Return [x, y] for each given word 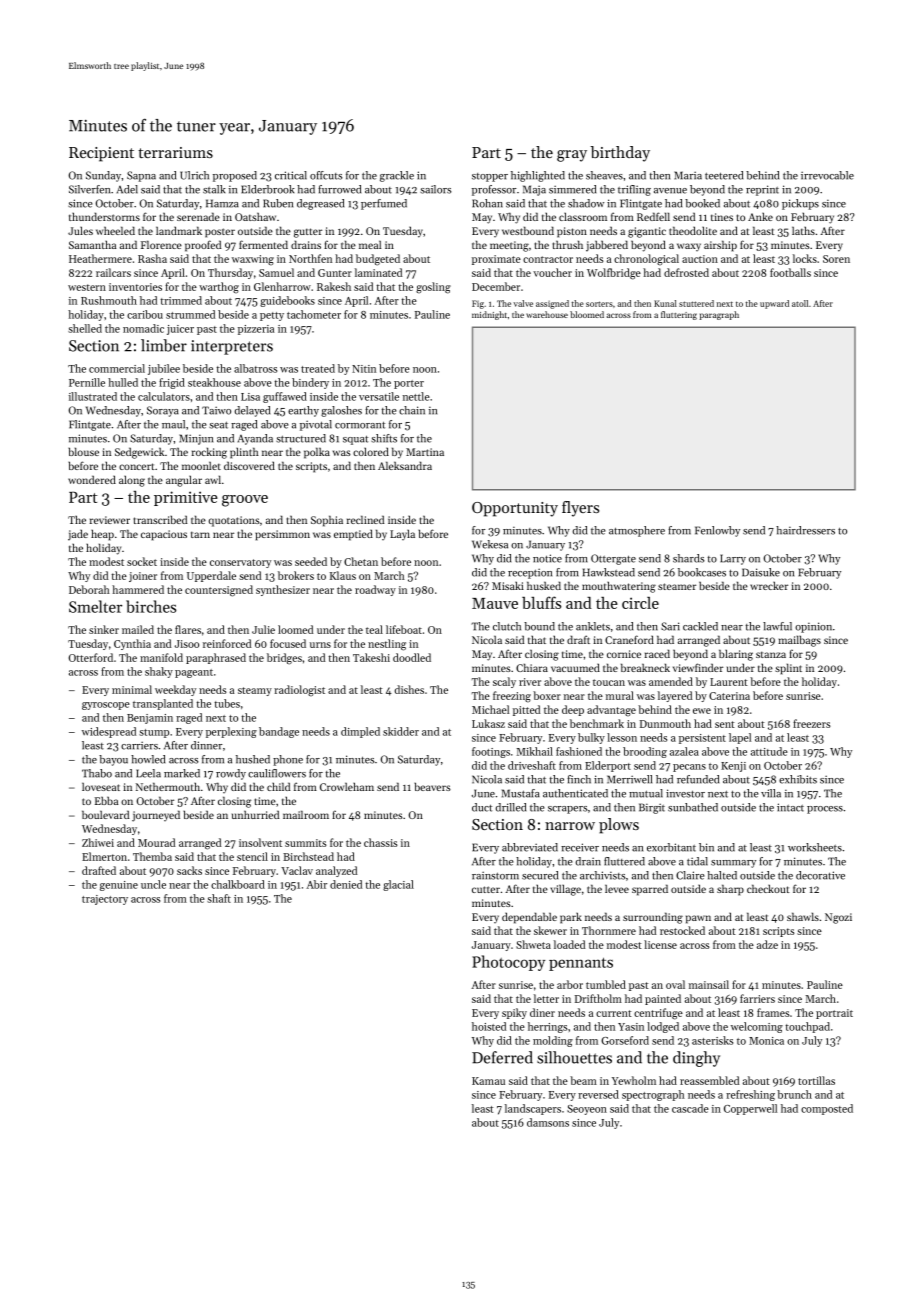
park [571, 918]
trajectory [105, 900]
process [825, 810]
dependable [529, 918]
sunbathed [693, 807]
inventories [135, 287]
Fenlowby [717, 531]
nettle [416, 396]
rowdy [231, 774]
